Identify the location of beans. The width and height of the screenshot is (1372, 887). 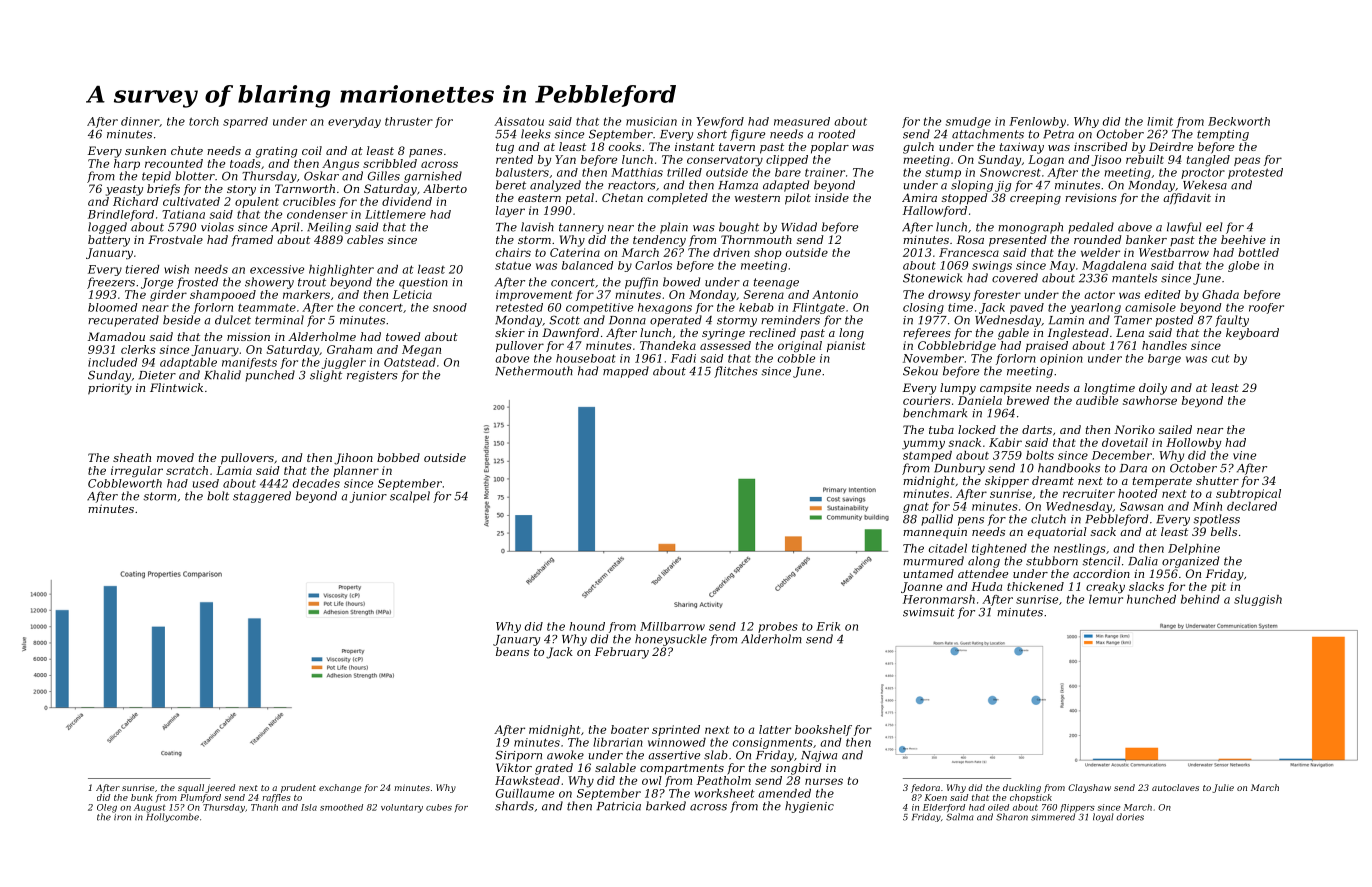
(512, 651).
